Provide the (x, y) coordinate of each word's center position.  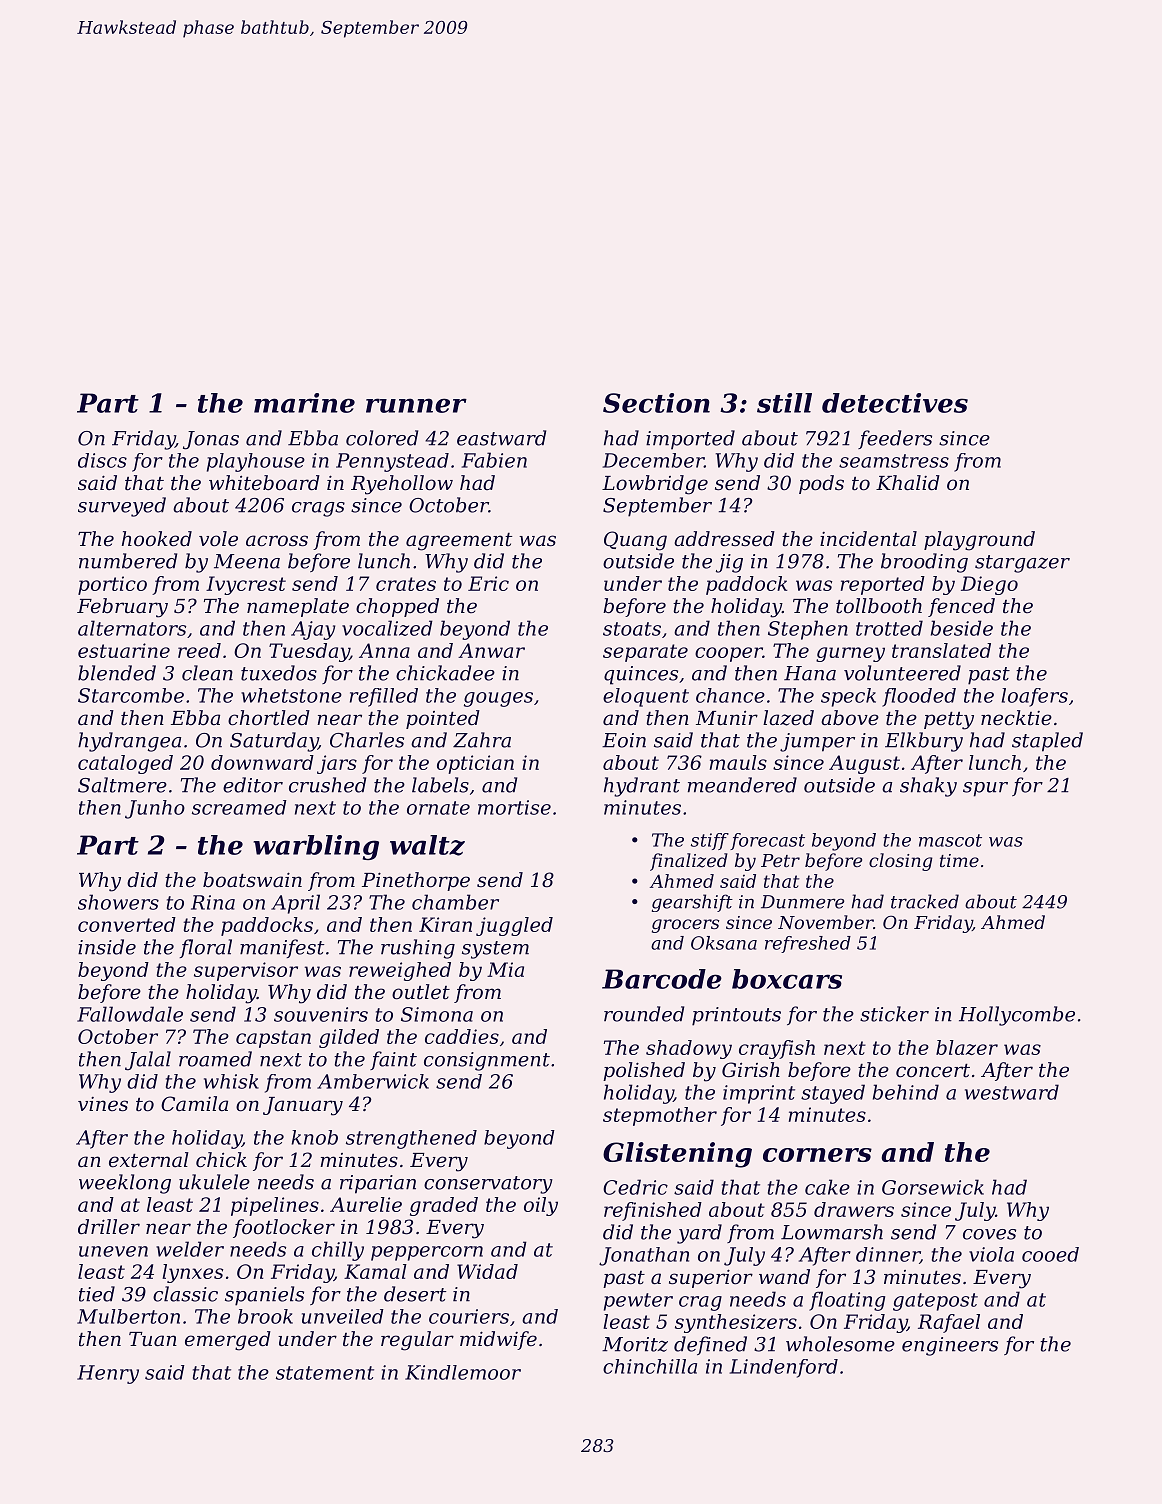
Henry (108, 1374)
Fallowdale (130, 1014)
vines (103, 1104)
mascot (950, 840)
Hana (810, 673)
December (653, 460)
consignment (487, 1061)
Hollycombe (1017, 1016)
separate (645, 653)
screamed (239, 807)
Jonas (211, 440)
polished (644, 1071)
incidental (868, 539)
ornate (438, 808)
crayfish (777, 1049)
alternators (132, 628)
